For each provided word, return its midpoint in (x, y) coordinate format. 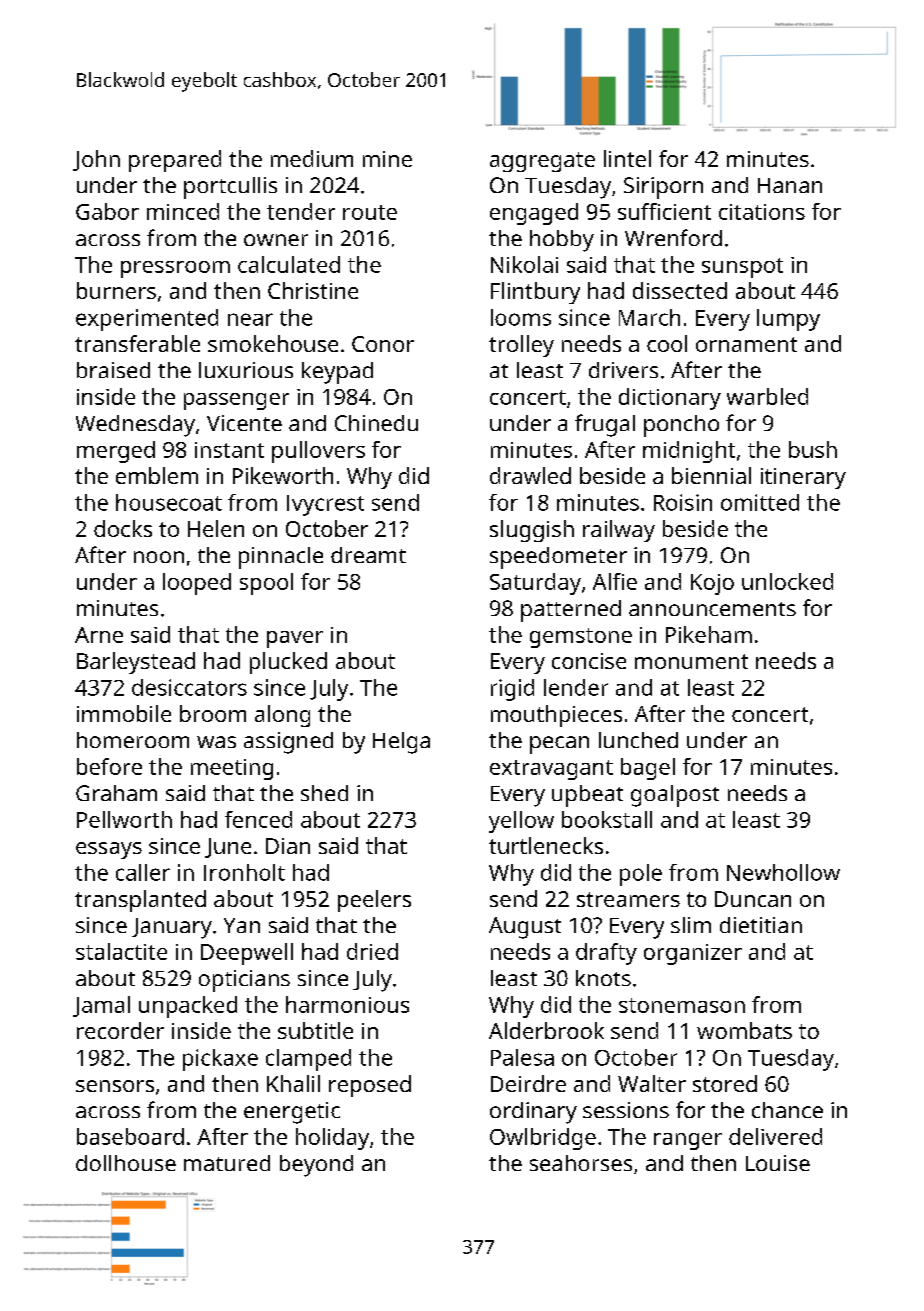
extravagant (551, 770)
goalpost (675, 796)
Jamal (101, 1006)
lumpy (788, 320)
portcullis (230, 188)
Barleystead (136, 663)
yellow (521, 822)
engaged (534, 214)
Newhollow (783, 872)
